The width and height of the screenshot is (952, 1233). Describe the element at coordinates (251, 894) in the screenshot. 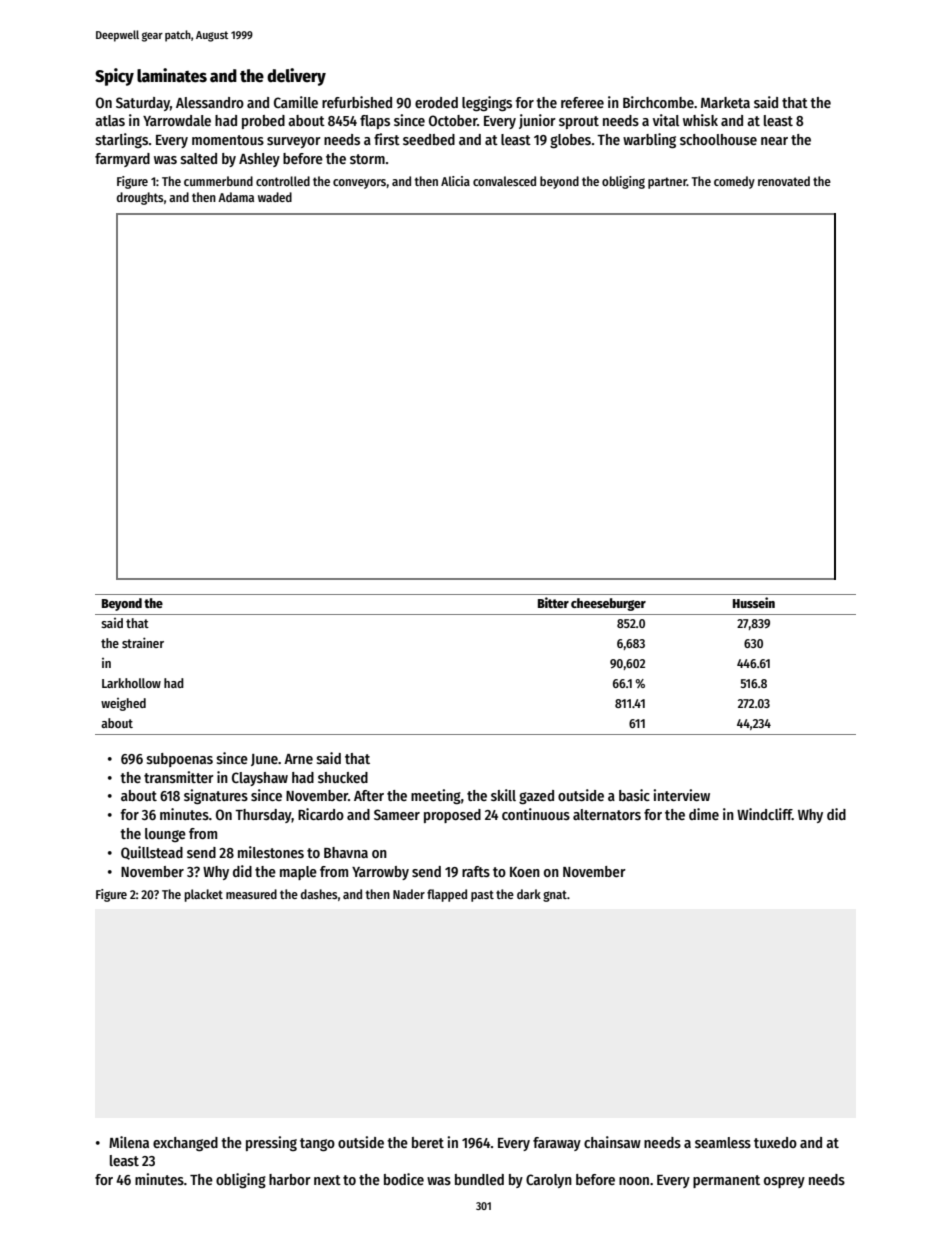

I see `measured` at that location.
